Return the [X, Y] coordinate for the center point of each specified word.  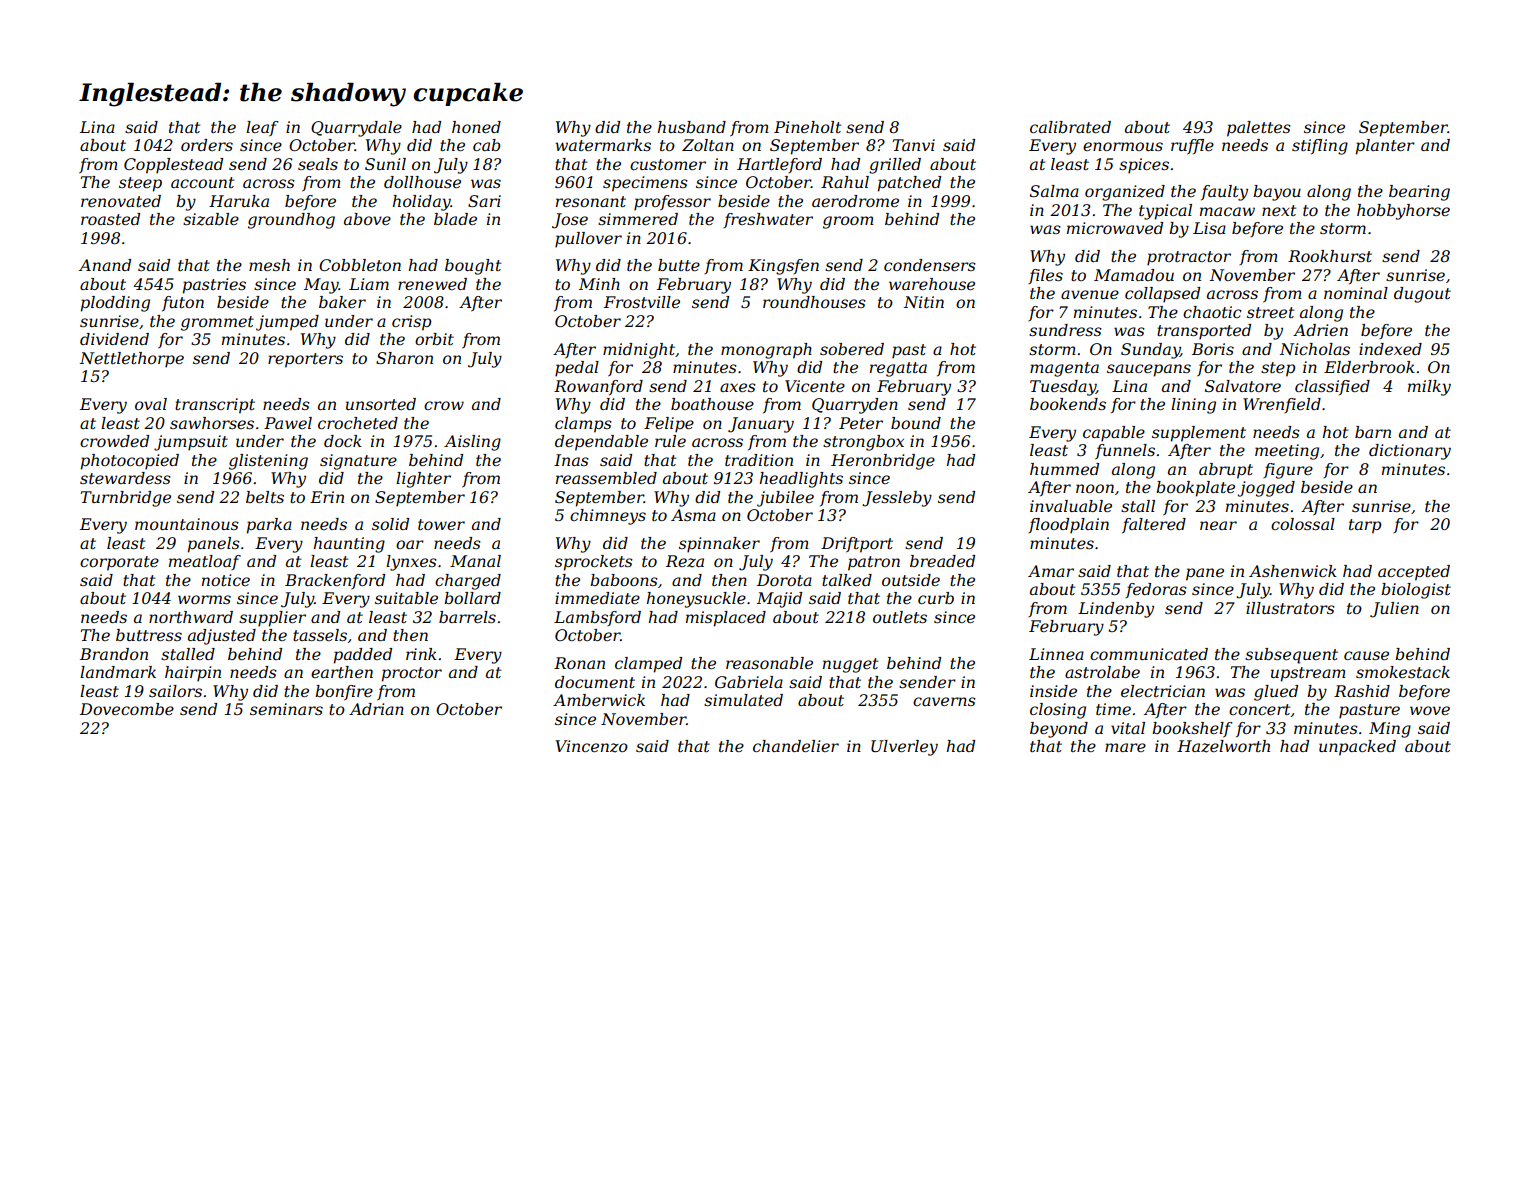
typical [1165, 212]
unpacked [1357, 748]
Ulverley [904, 748]
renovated [121, 201]
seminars [286, 709]
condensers [930, 265]
